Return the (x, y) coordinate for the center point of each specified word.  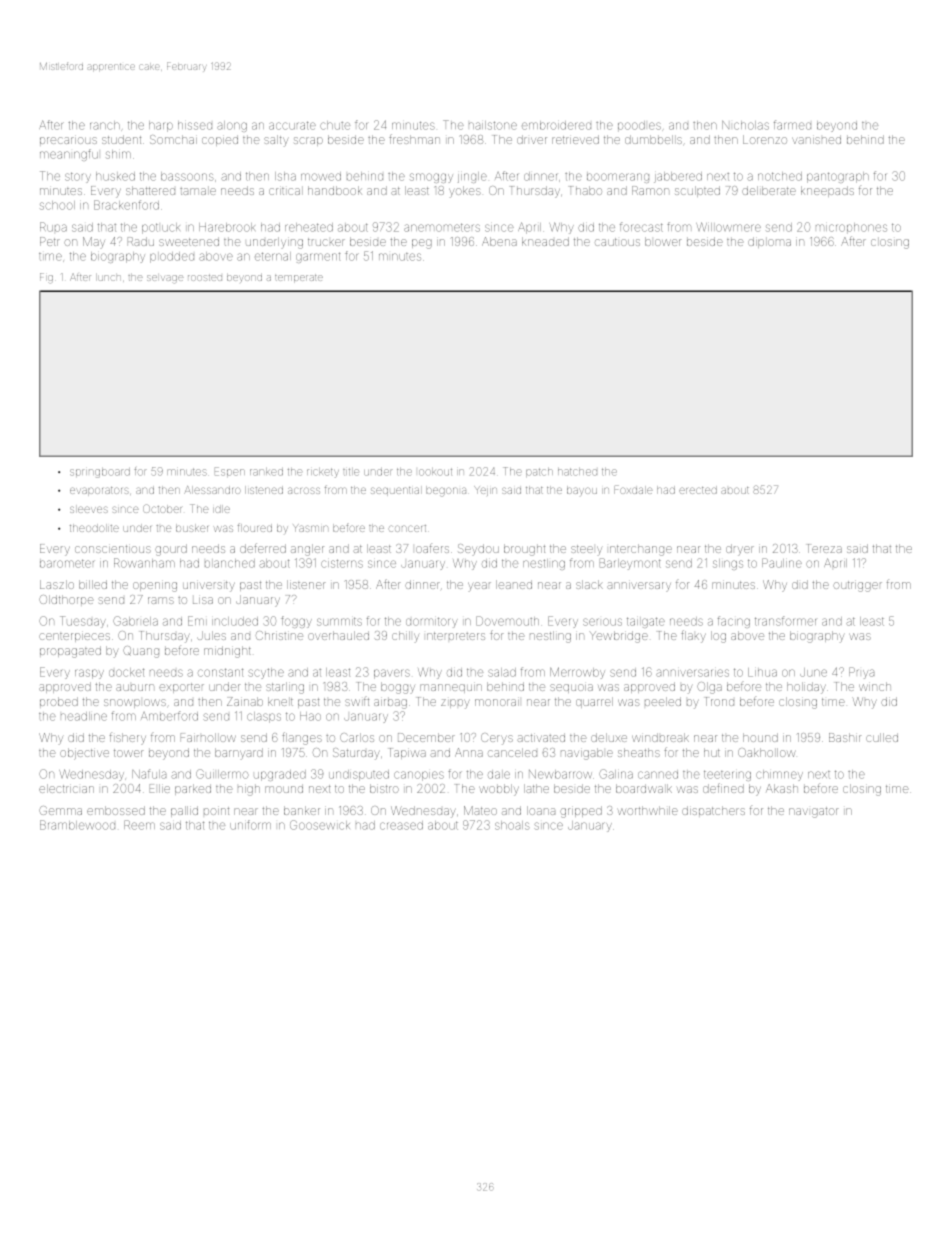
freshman (414, 139)
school (57, 205)
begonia (446, 491)
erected (698, 490)
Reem (139, 825)
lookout (435, 472)
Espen (230, 471)
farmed (792, 125)
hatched (577, 472)
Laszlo (57, 584)
